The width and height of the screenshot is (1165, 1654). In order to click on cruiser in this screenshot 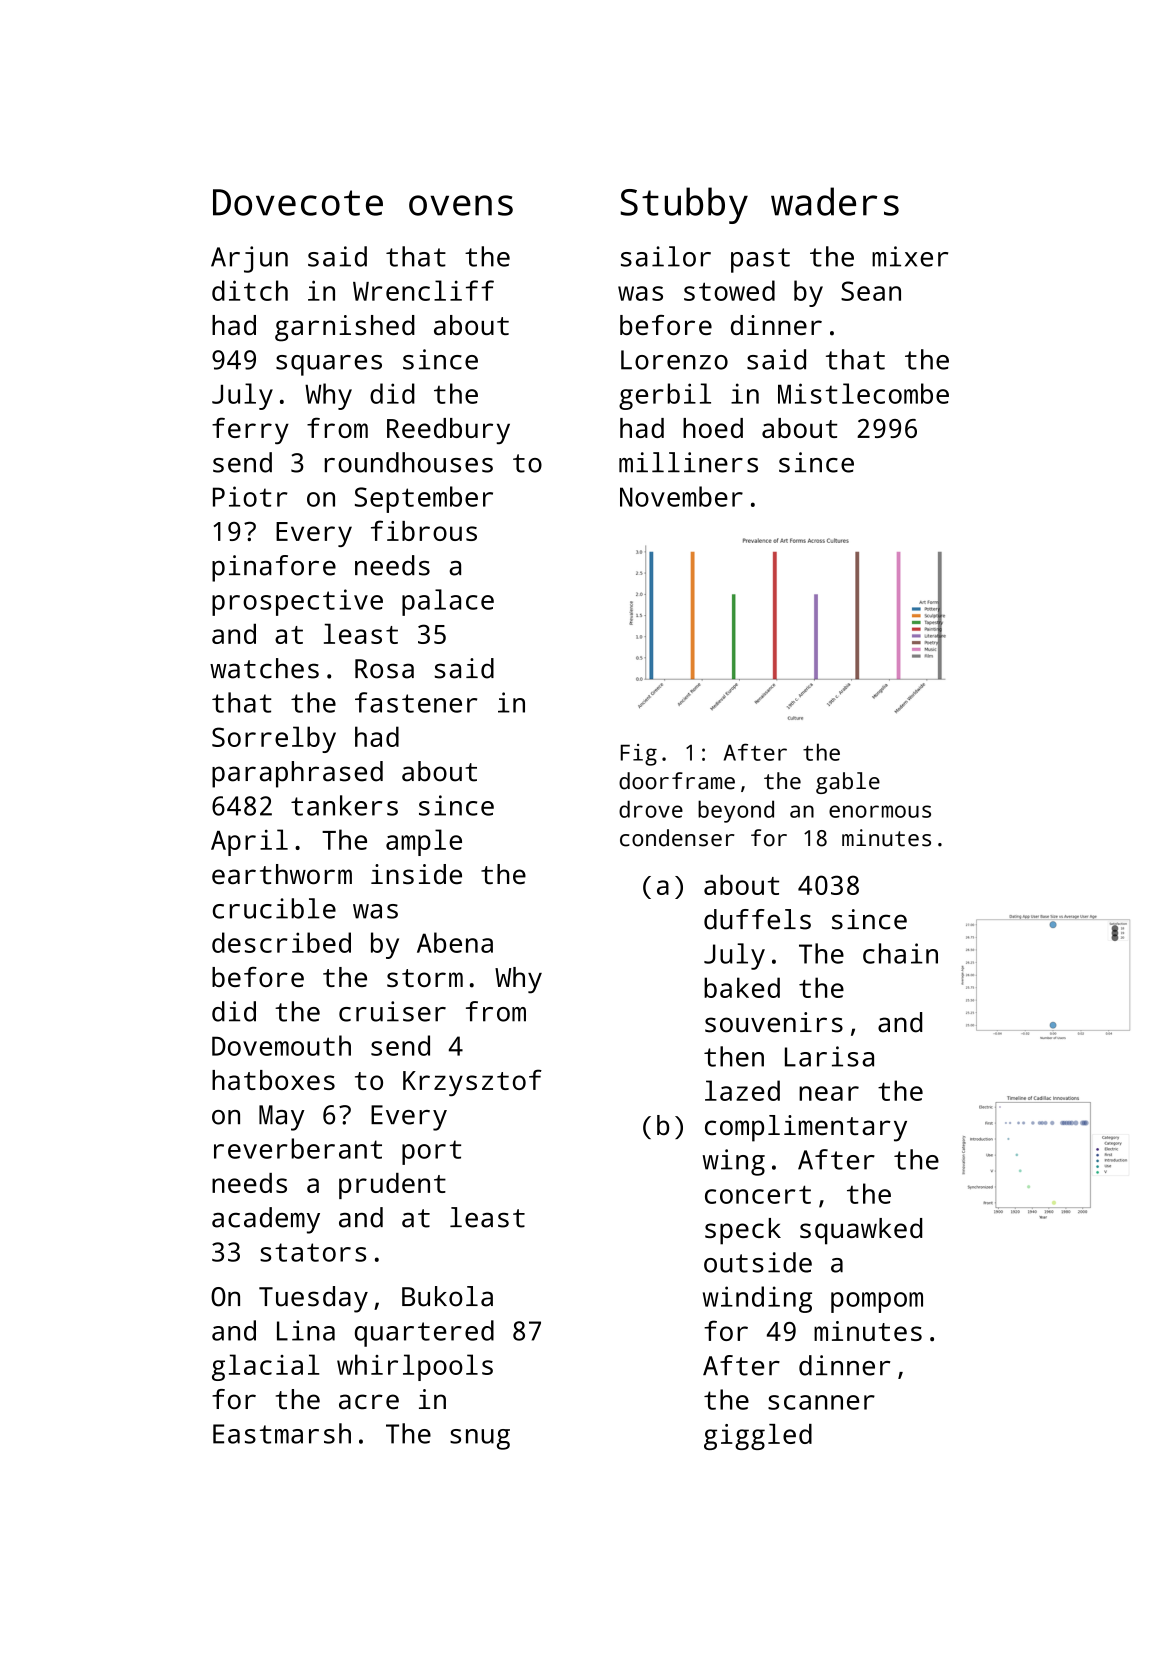, I will do `click(392, 1011)`.
